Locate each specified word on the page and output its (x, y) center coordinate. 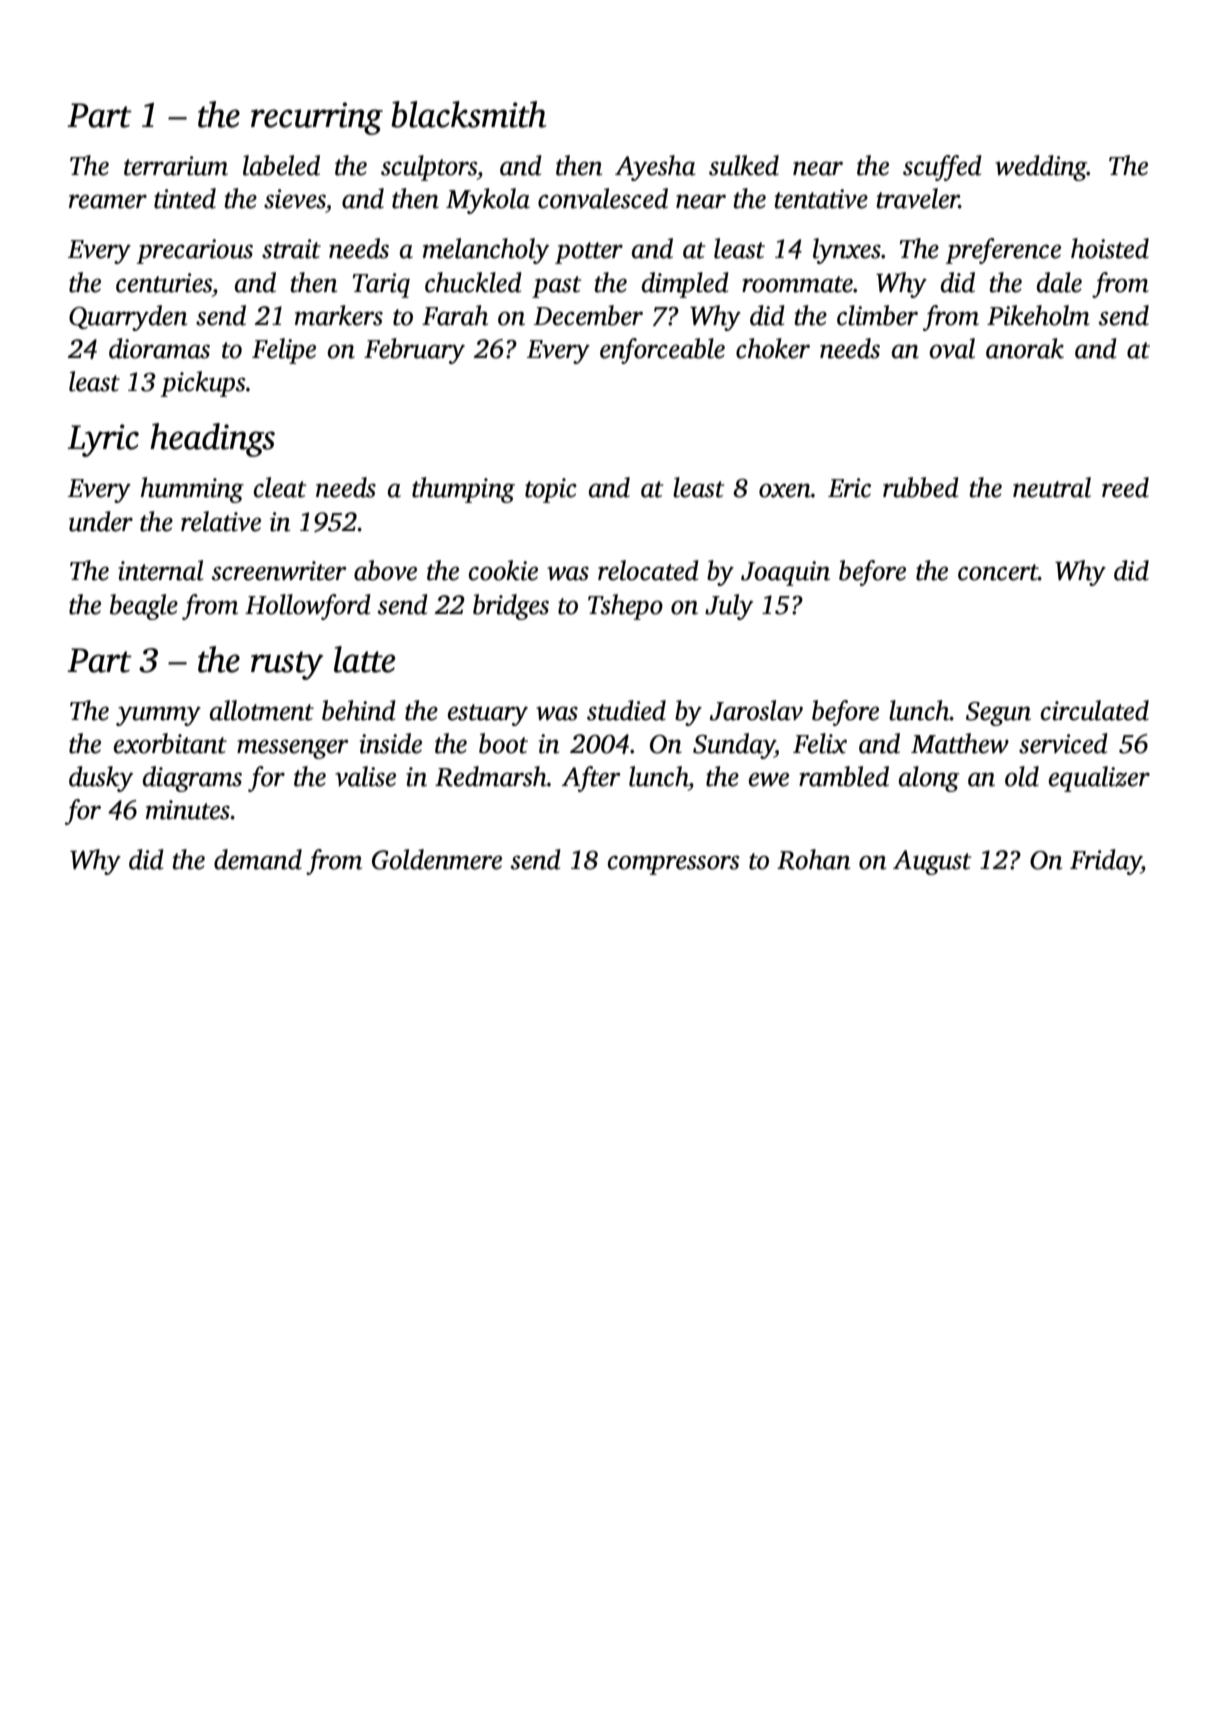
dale (1059, 282)
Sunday (734, 746)
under (101, 521)
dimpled (685, 285)
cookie (503, 570)
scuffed (942, 168)
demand (258, 859)
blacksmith (469, 114)
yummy (158, 716)
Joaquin (785, 573)
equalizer (1099, 779)
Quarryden (128, 318)
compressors (674, 865)
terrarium (176, 166)
